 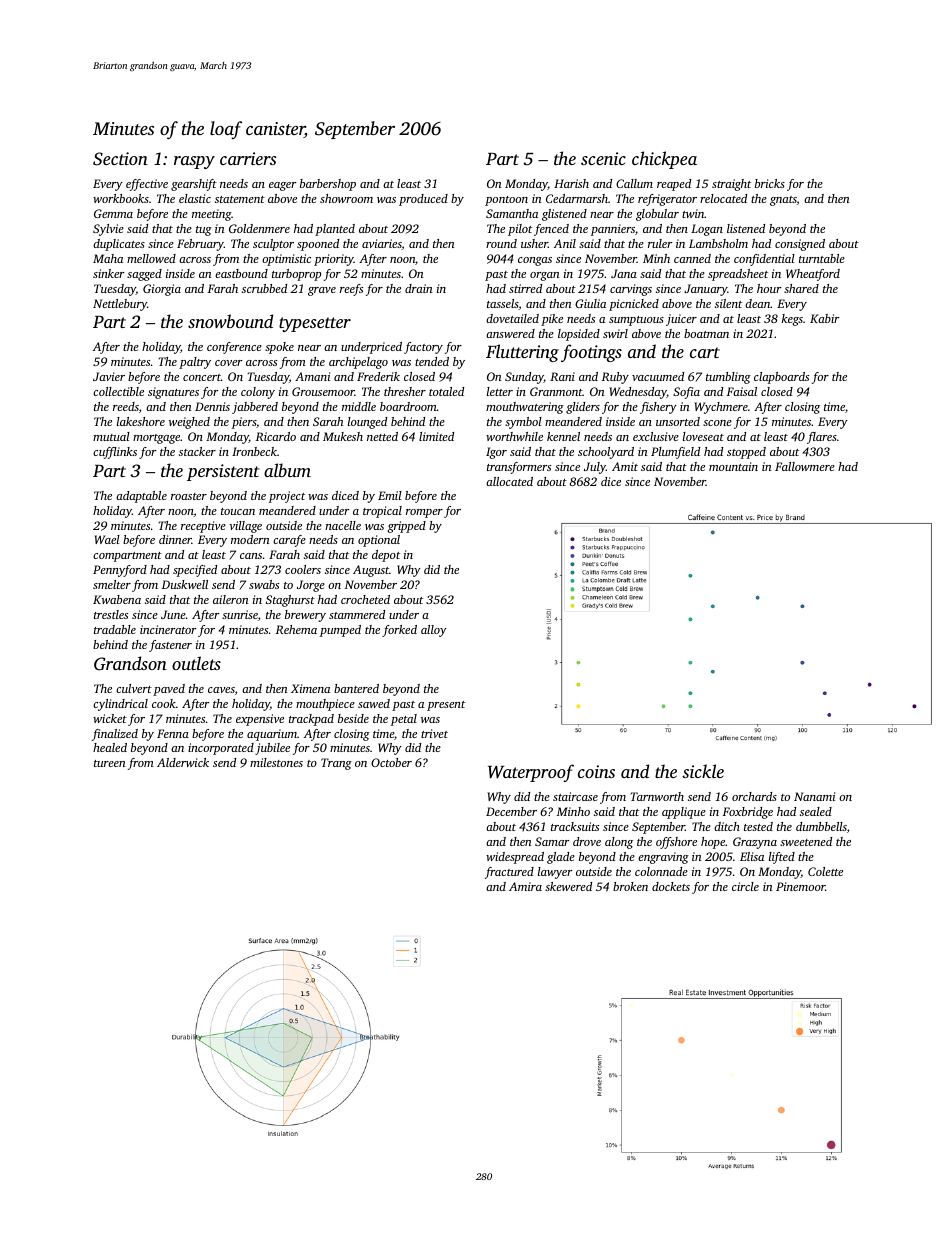 What do you see at coordinates (248, 158) in the page?
I see `carriers` at bounding box center [248, 158].
